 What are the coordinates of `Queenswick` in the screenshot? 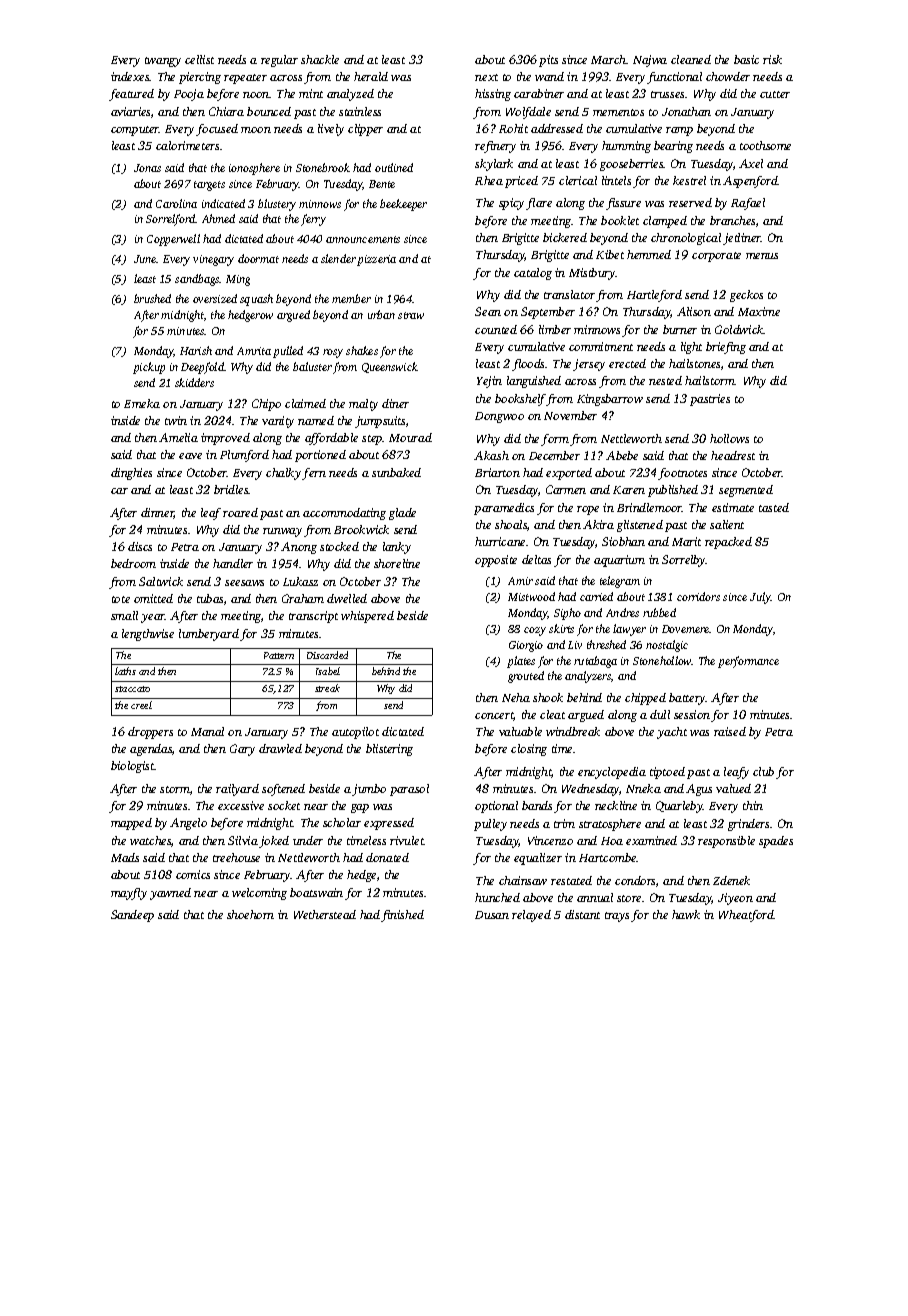 It's located at (390, 367).
